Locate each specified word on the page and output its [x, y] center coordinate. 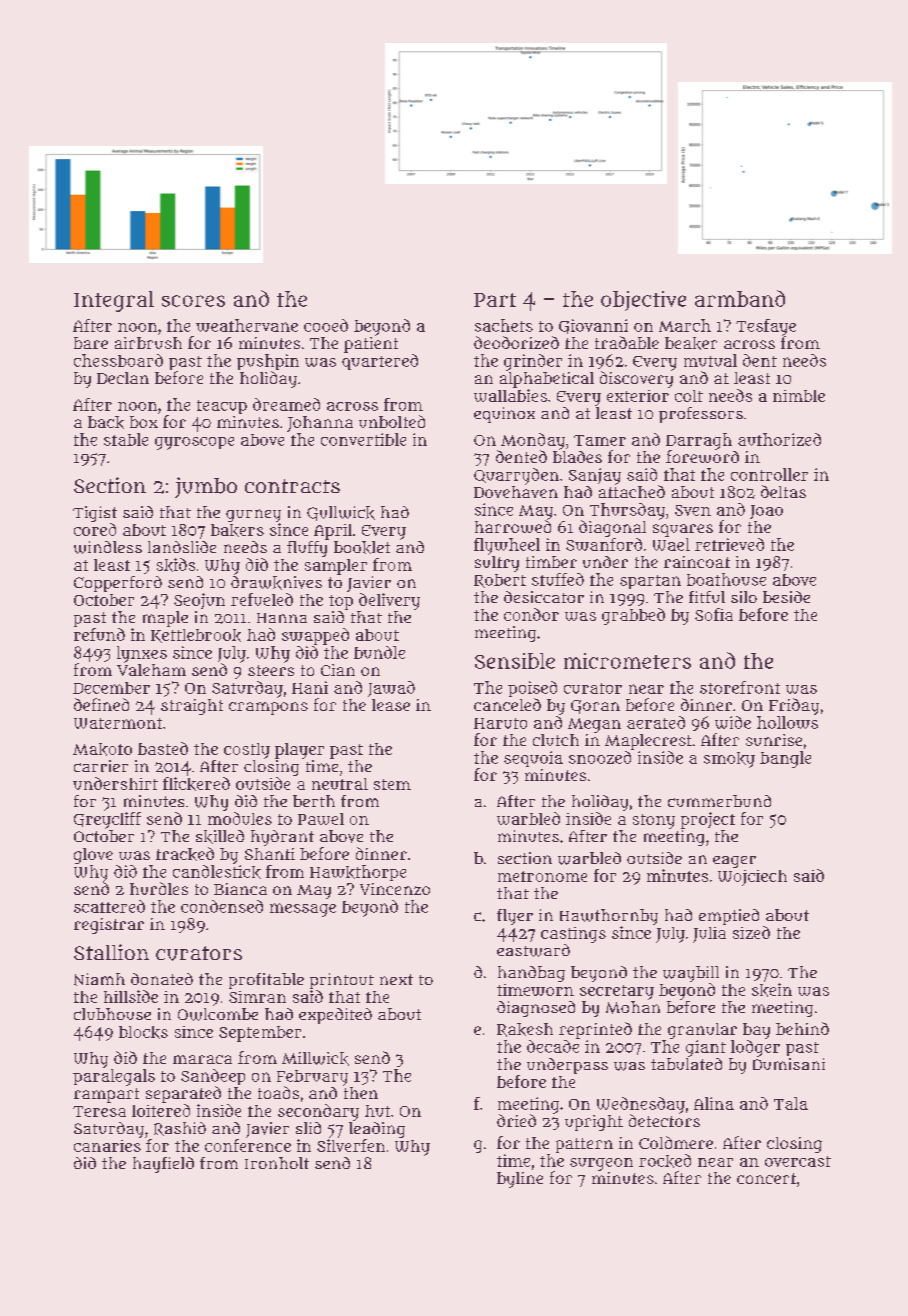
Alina [714, 1103]
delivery [389, 601]
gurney [253, 515]
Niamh [99, 979]
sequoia [533, 759]
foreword [702, 456]
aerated [656, 722]
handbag [531, 974]
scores [193, 301]
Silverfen [351, 1145]
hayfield [163, 1165]
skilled [220, 837]
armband [740, 298]
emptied [729, 917]
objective [643, 301]
